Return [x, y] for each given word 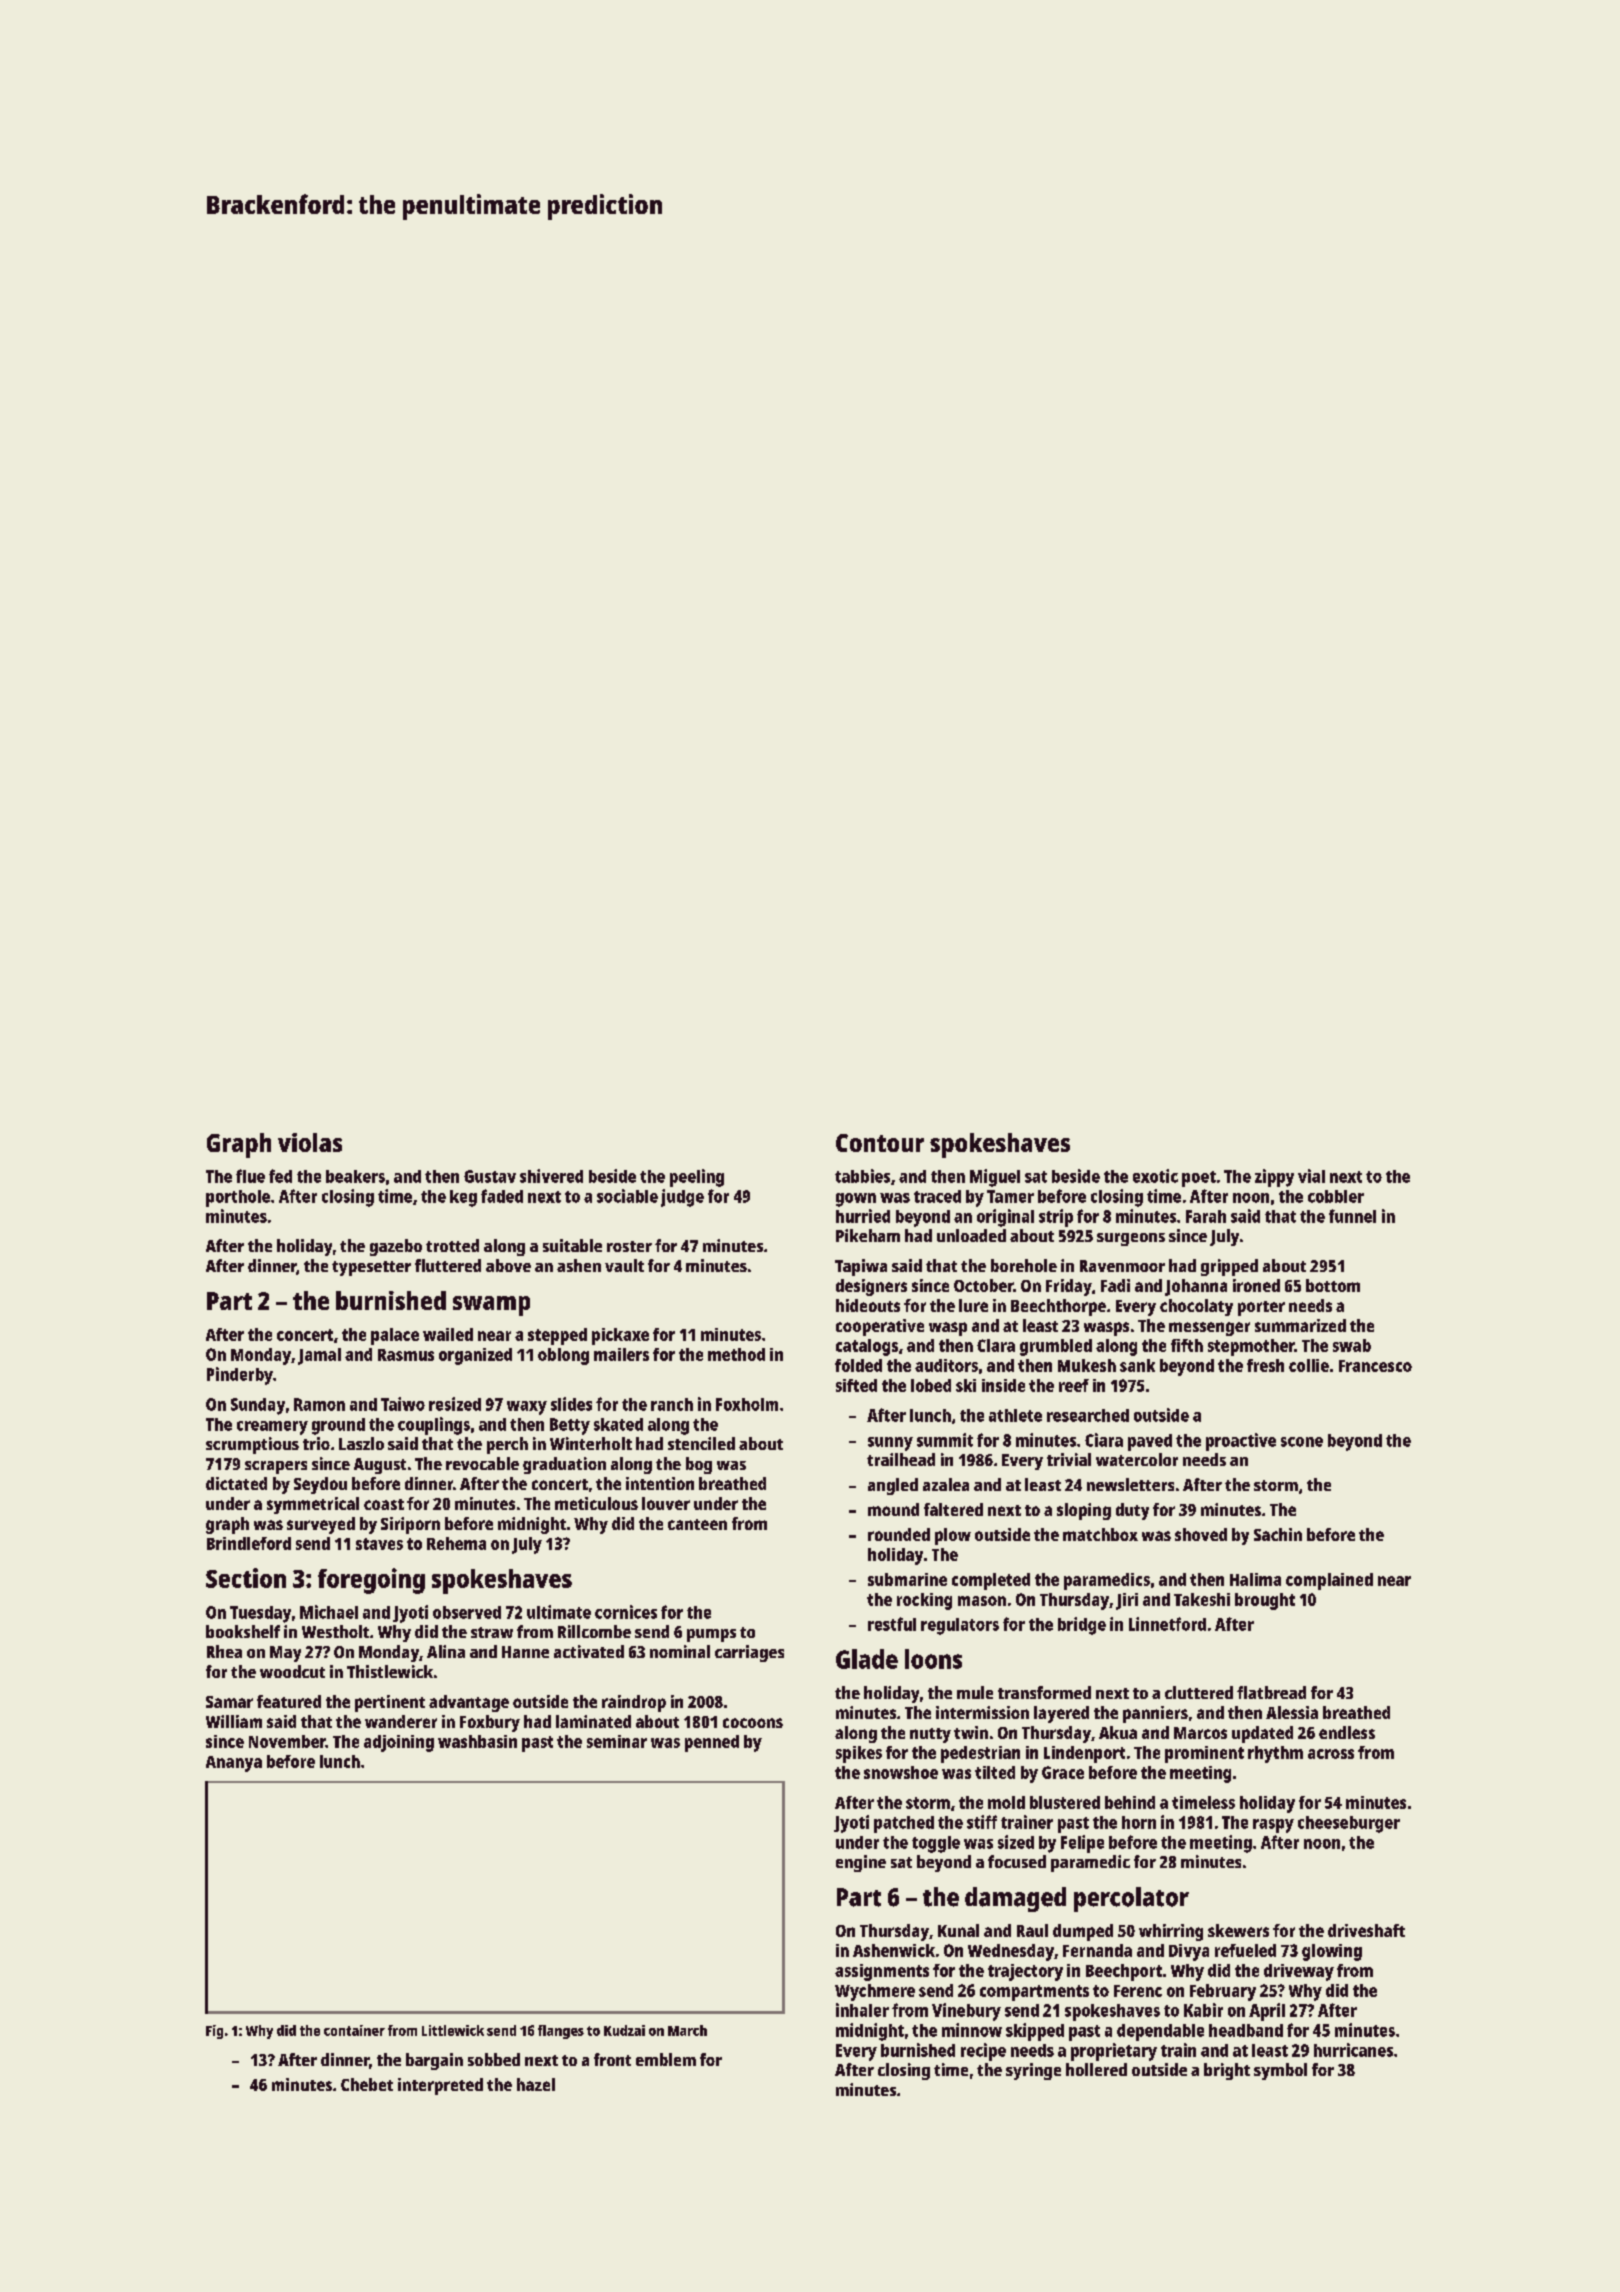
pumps [711, 1635]
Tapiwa [861, 1267]
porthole [238, 1198]
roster [629, 1246]
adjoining [399, 1743]
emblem [666, 2059]
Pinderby [240, 1376]
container [354, 2030]
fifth [1187, 1345]
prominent [1204, 1754]
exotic [1155, 1176]
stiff [982, 1822]
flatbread [1271, 1692]
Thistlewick [390, 1671]
